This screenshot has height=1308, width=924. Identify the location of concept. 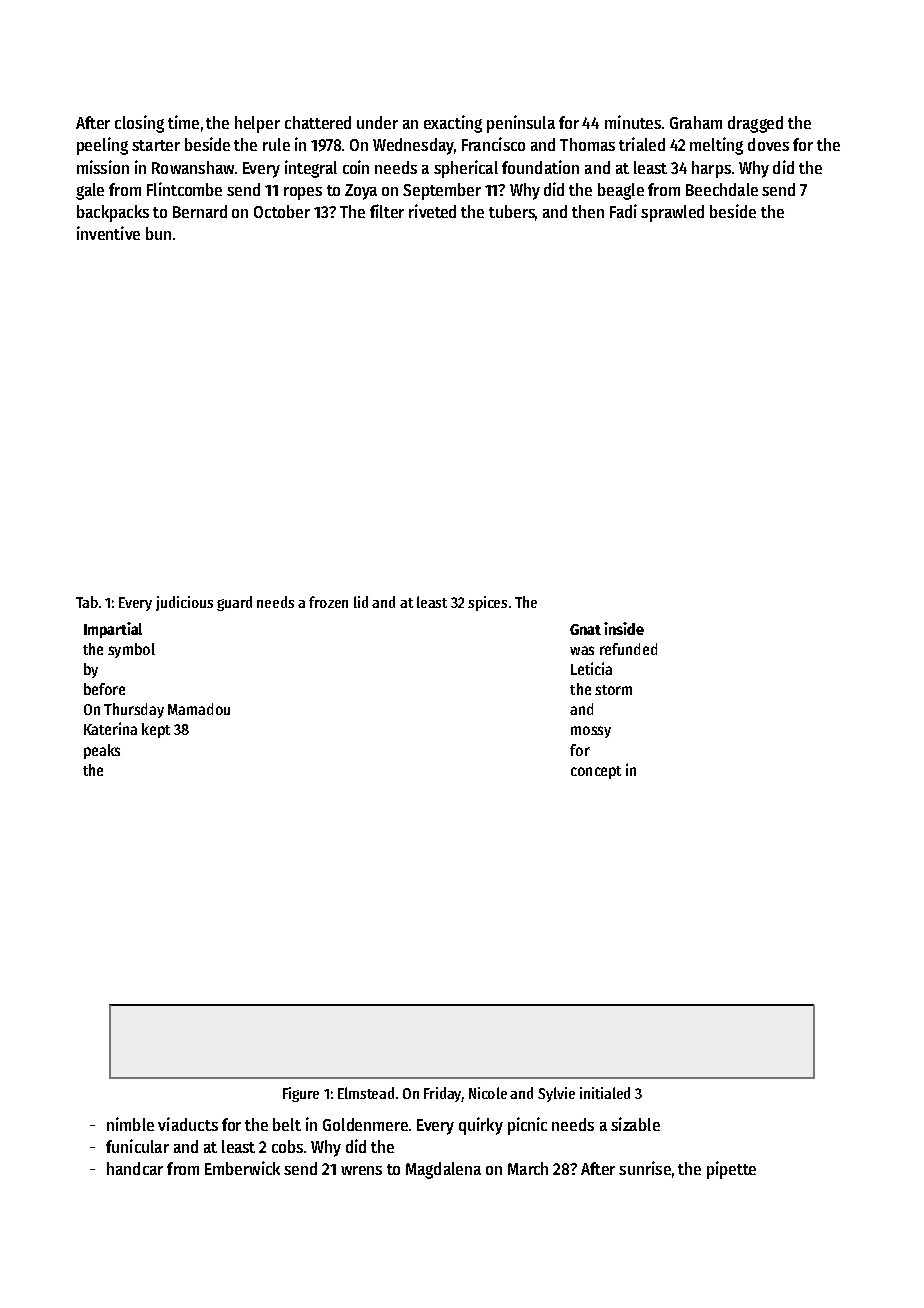
(596, 772).
